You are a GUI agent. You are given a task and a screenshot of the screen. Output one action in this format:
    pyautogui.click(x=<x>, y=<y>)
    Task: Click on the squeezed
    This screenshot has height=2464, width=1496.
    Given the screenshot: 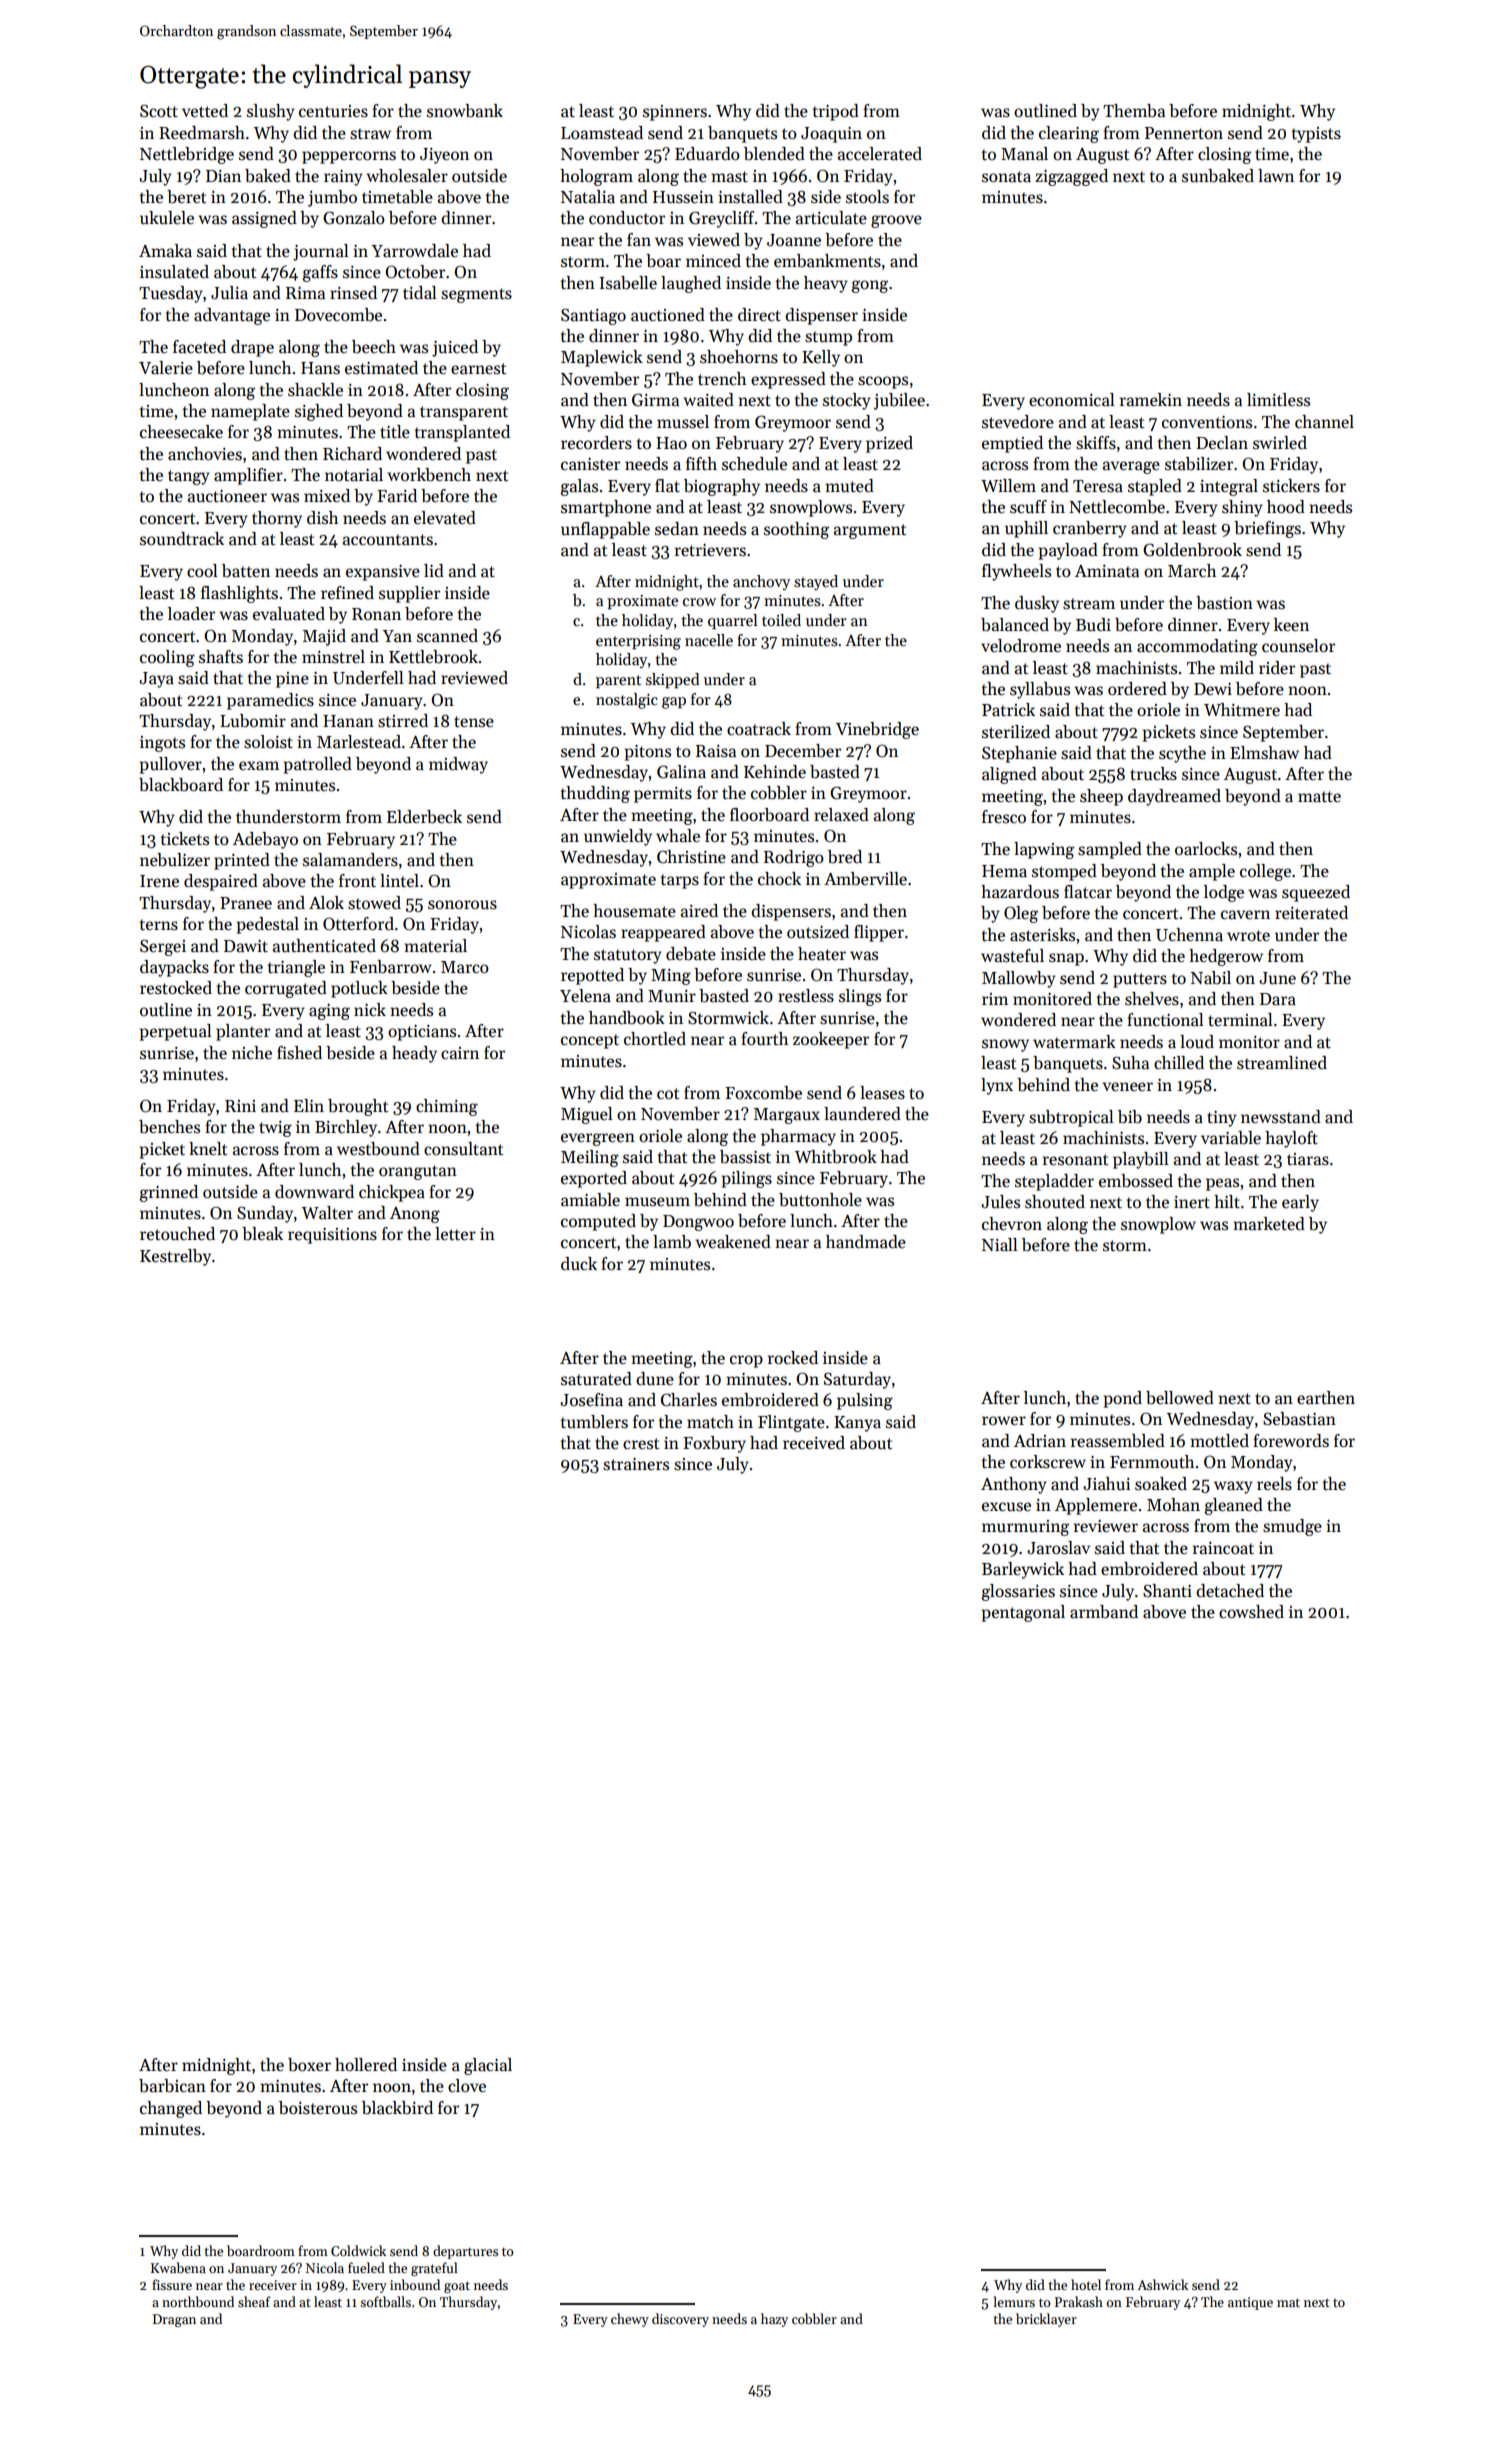 What is the action you would take?
    pyautogui.click(x=1316, y=893)
